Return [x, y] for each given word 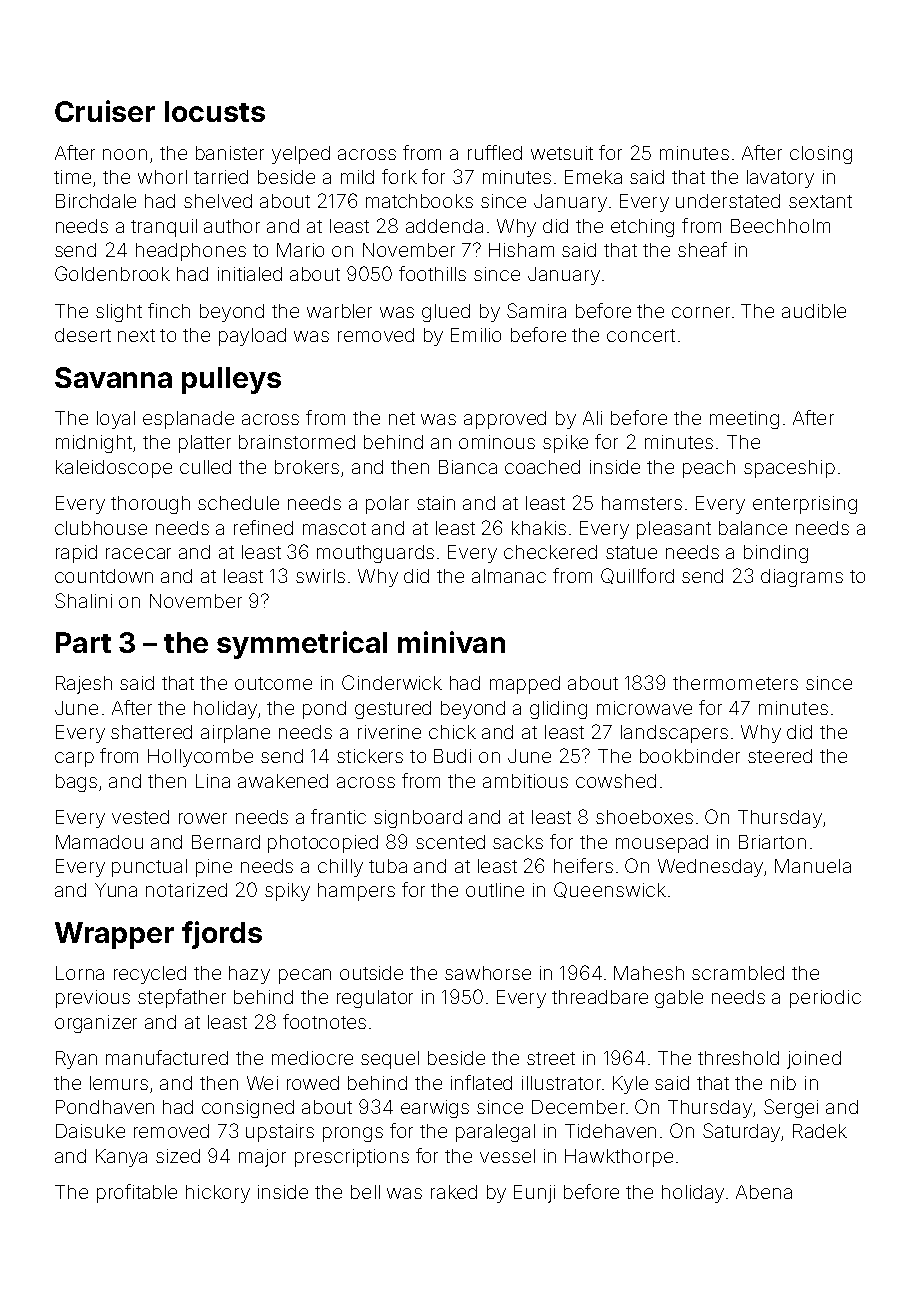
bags [76, 783]
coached [542, 467]
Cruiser [105, 111]
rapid [76, 554]
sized [178, 1156]
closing [821, 155]
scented [450, 842]
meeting [744, 420]
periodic [825, 999]
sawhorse [488, 973]
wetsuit [562, 153]
